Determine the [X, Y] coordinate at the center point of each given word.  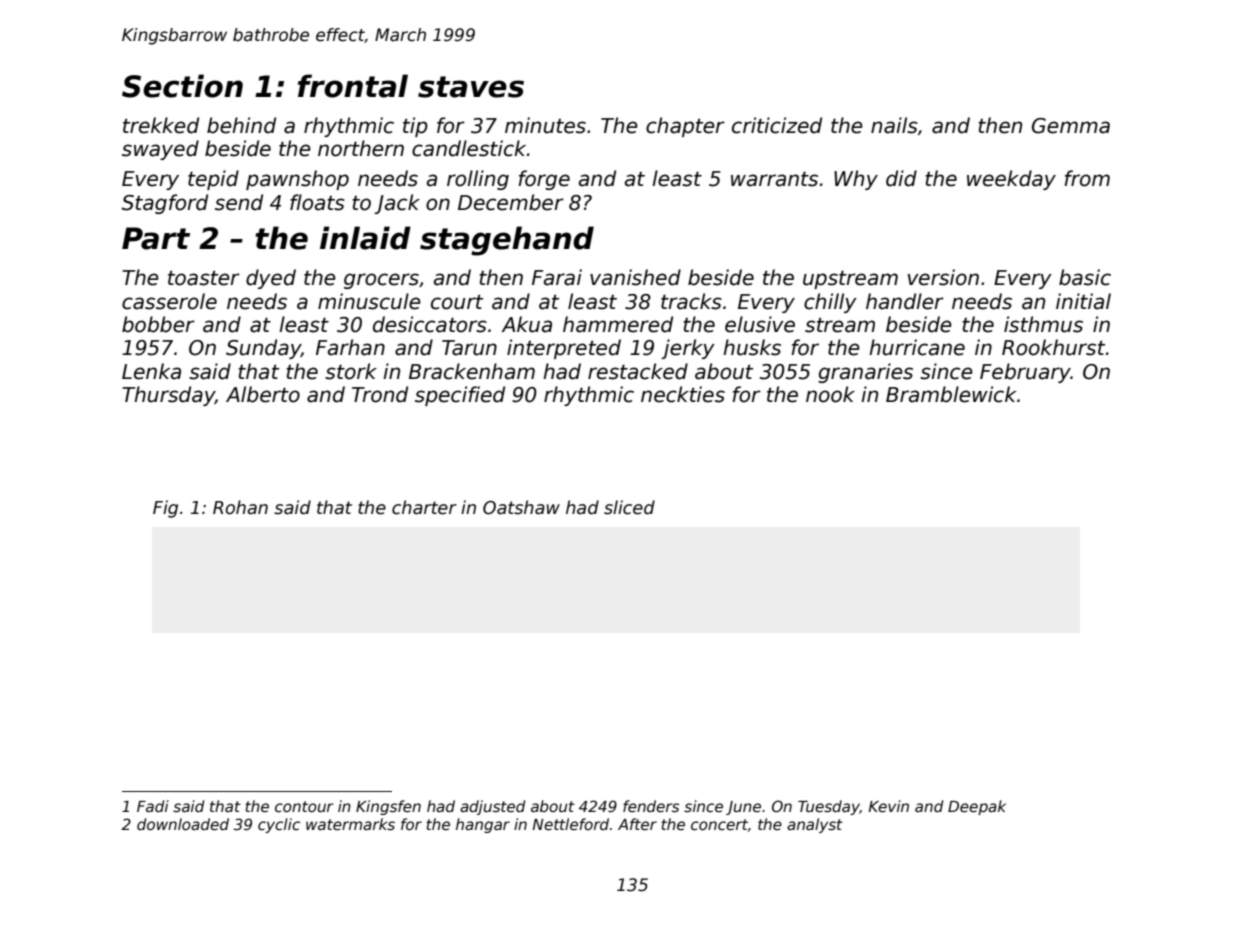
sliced [629, 507]
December [511, 202]
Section [182, 86]
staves [471, 87]
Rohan [240, 507]
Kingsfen [388, 807]
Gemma [1071, 126]
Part [156, 238]
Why [856, 180]
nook [830, 394]
